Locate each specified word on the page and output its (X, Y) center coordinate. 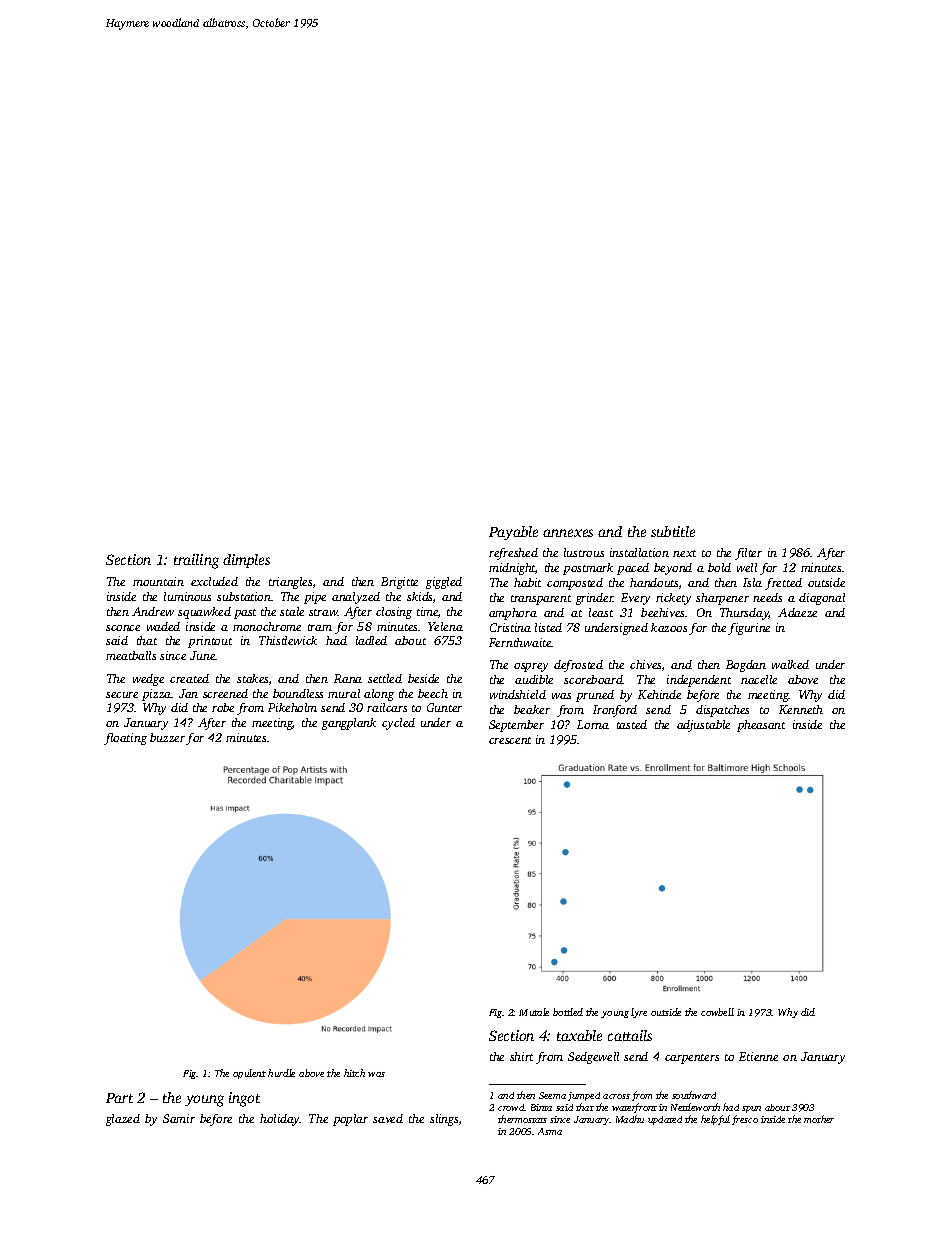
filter (748, 554)
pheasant (761, 726)
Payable (513, 533)
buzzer (168, 739)
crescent (510, 740)
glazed (123, 1120)
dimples (246, 561)
